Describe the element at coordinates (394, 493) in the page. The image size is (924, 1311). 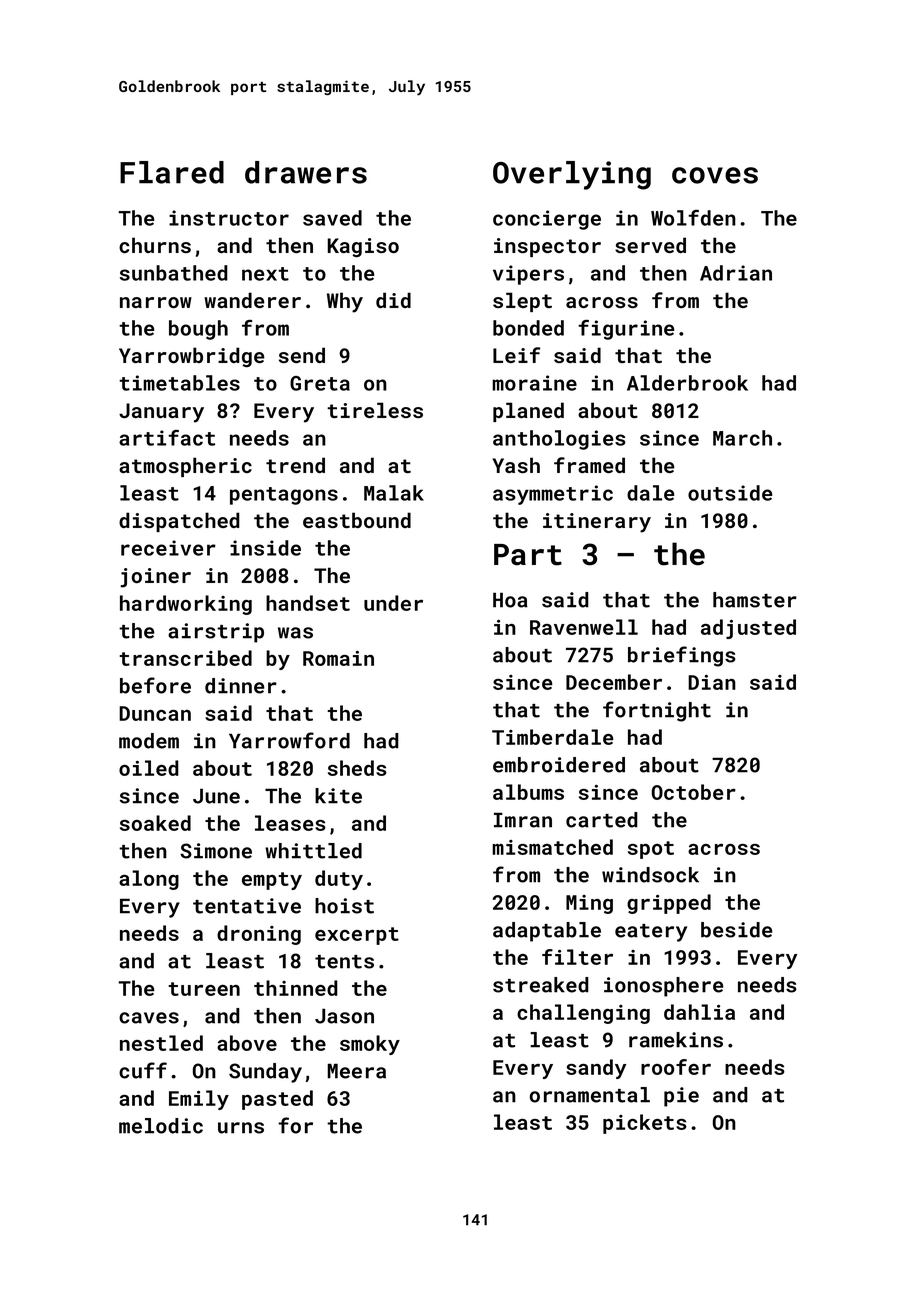
I see `Malak` at that location.
